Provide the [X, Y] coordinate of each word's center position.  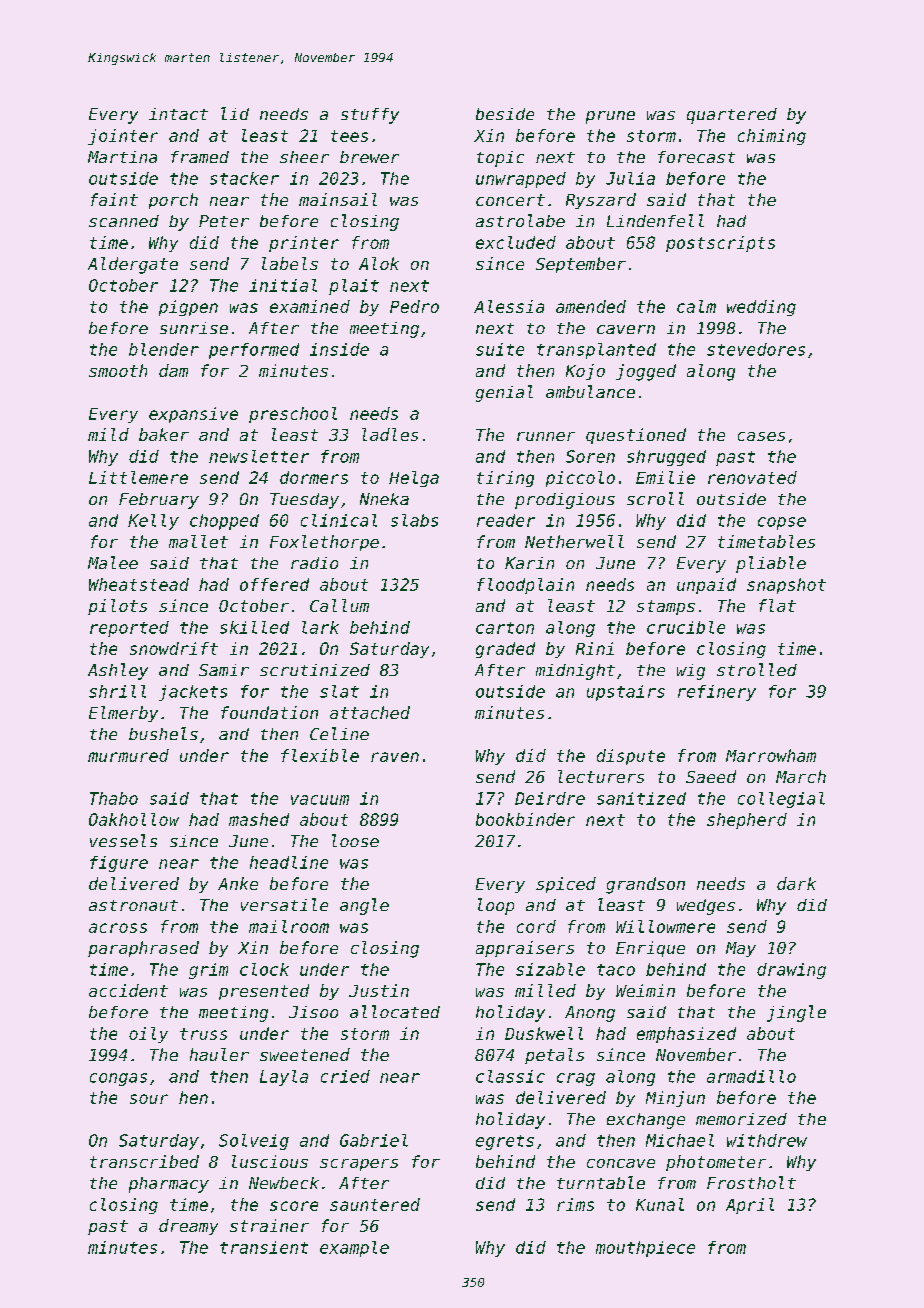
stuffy [370, 116]
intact [178, 114]
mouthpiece [645, 1249]
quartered [732, 116]
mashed [259, 819]
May [741, 949]
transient [264, 1247]
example [354, 1249]
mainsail [338, 199]
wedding [761, 308]
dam [173, 370]
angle [364, 906]
